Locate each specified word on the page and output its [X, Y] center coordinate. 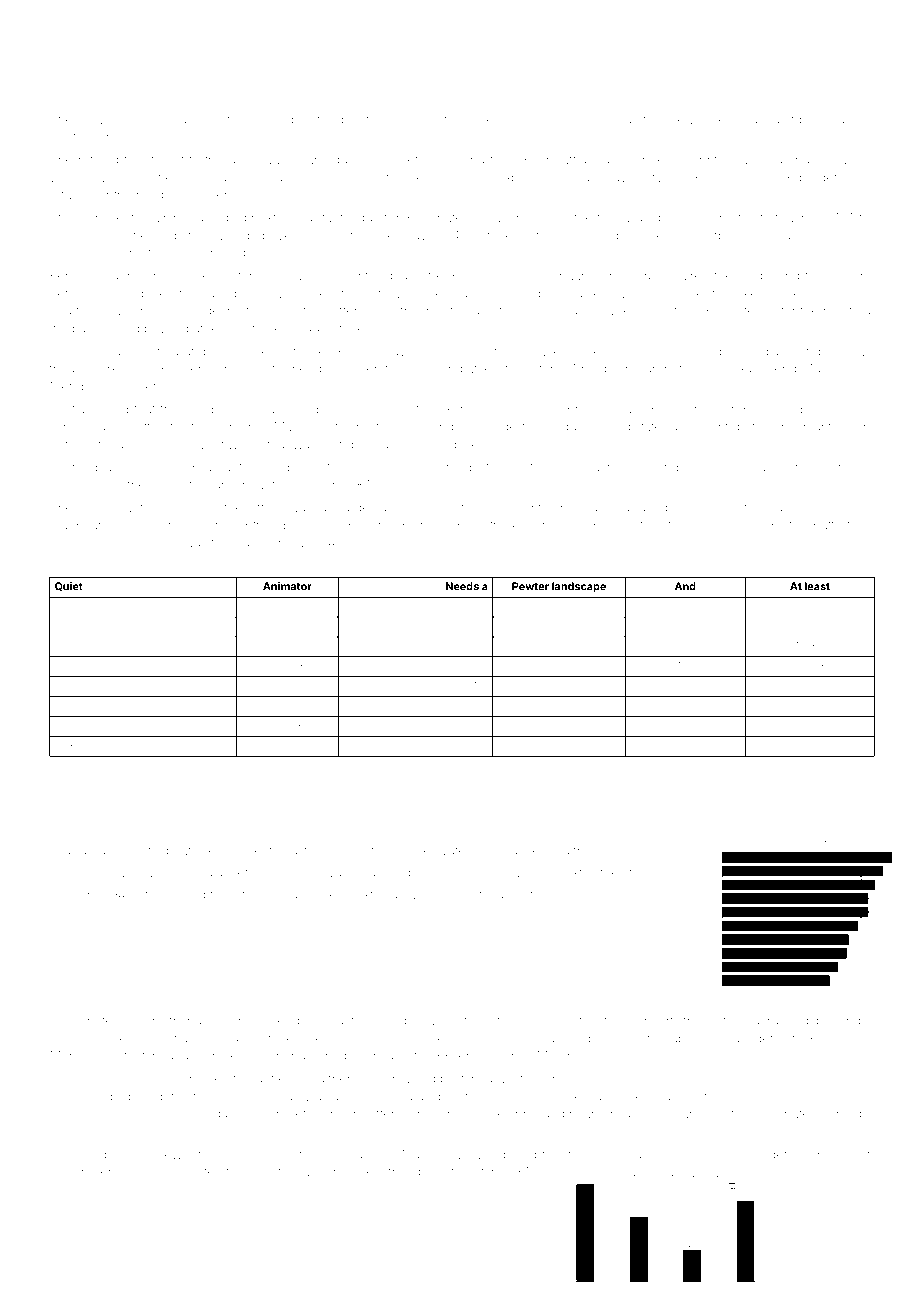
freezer [394, 293]
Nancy [771, 410]
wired [160, 873]
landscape [579, 587]
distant [324, 218]
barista [553, 726]
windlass [501, 895]
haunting [274, 1173]
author [727, 1021]
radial [766, 351]
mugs [191, 545]
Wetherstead [577, 351]
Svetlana [75, 409]
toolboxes [697, 525]
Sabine [138, 685]
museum [527, 874]
